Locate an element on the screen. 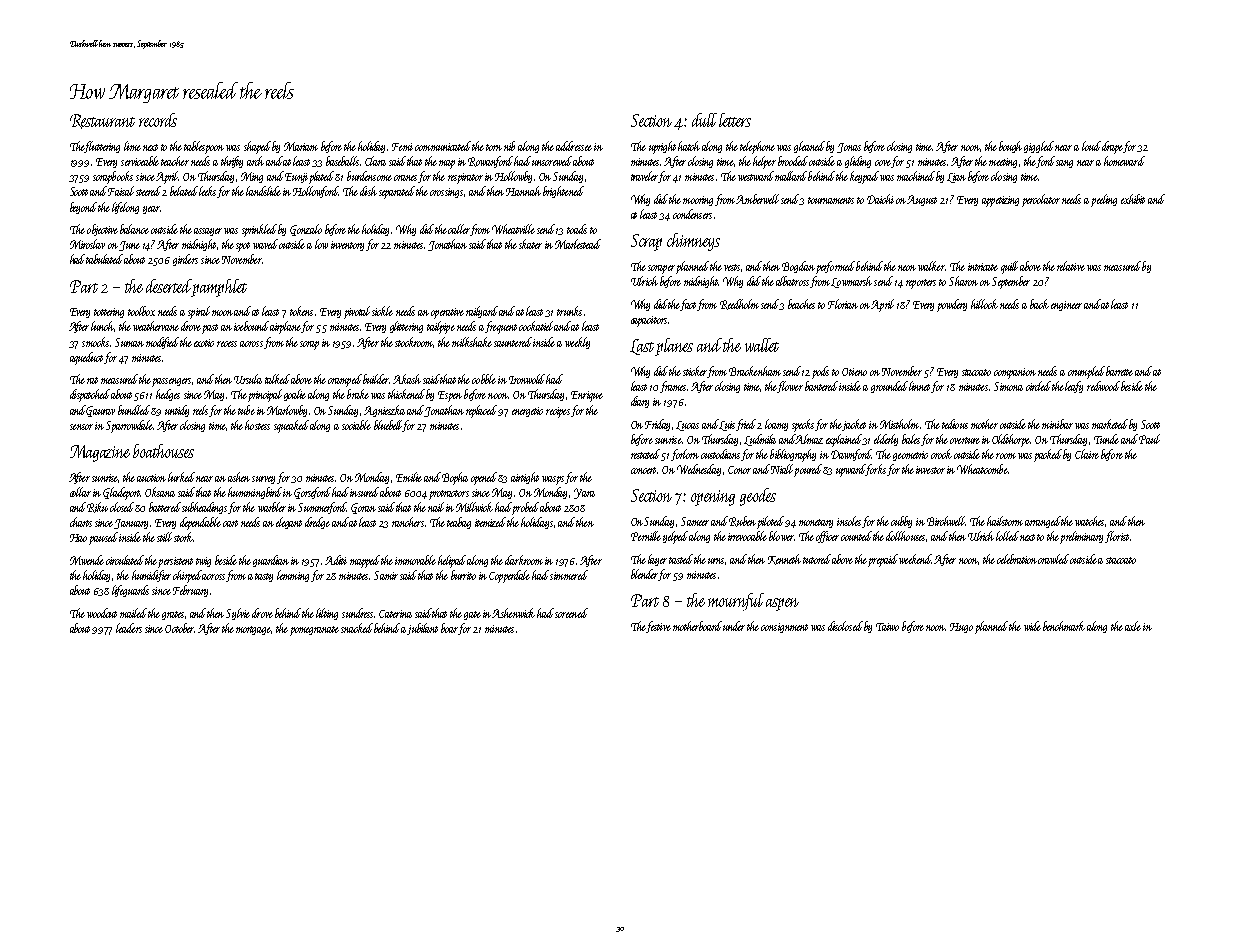  chimneys is located at coordinates (693, 242).
